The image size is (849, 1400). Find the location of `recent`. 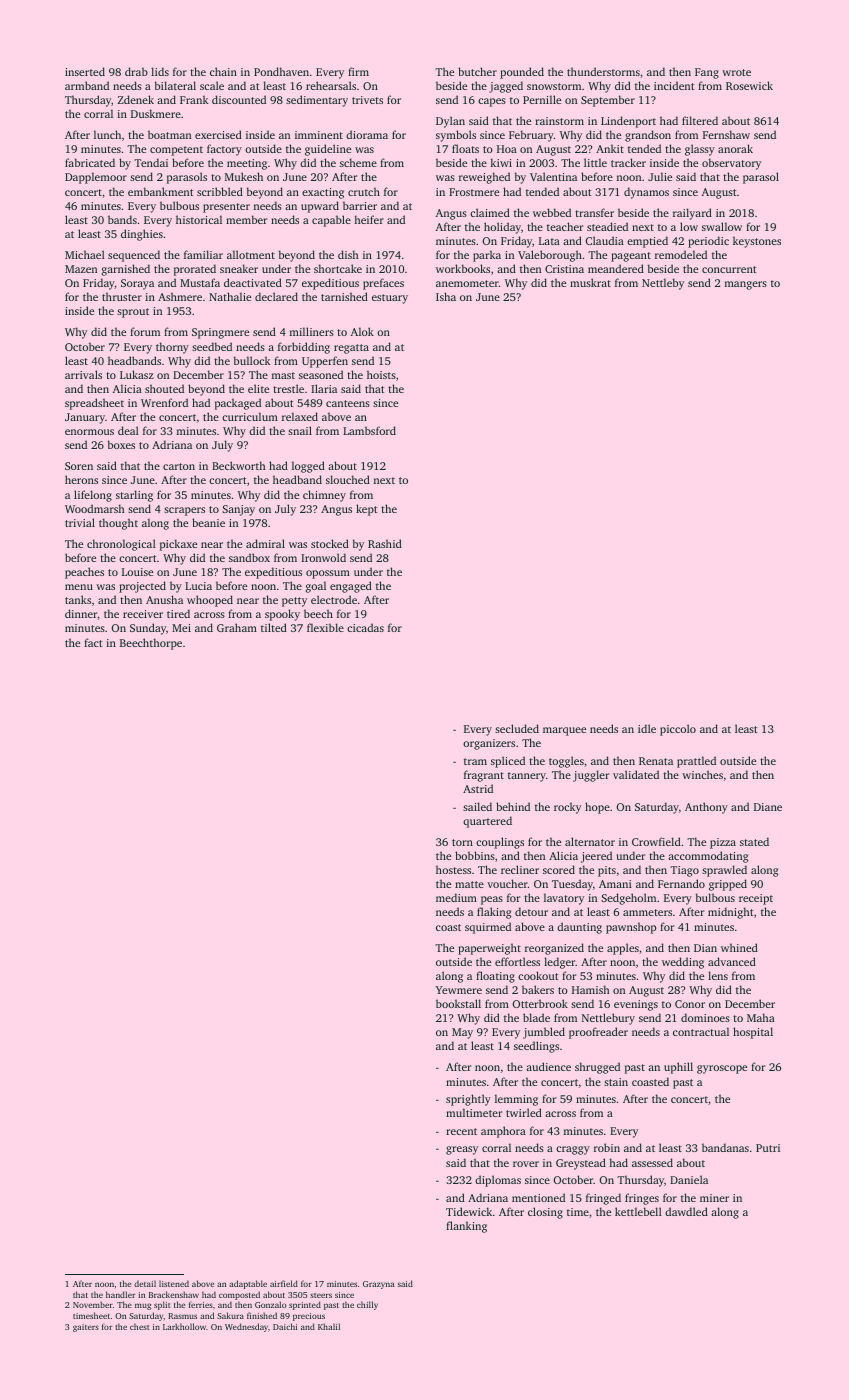

recent is located at coordinates (461, 1131).
